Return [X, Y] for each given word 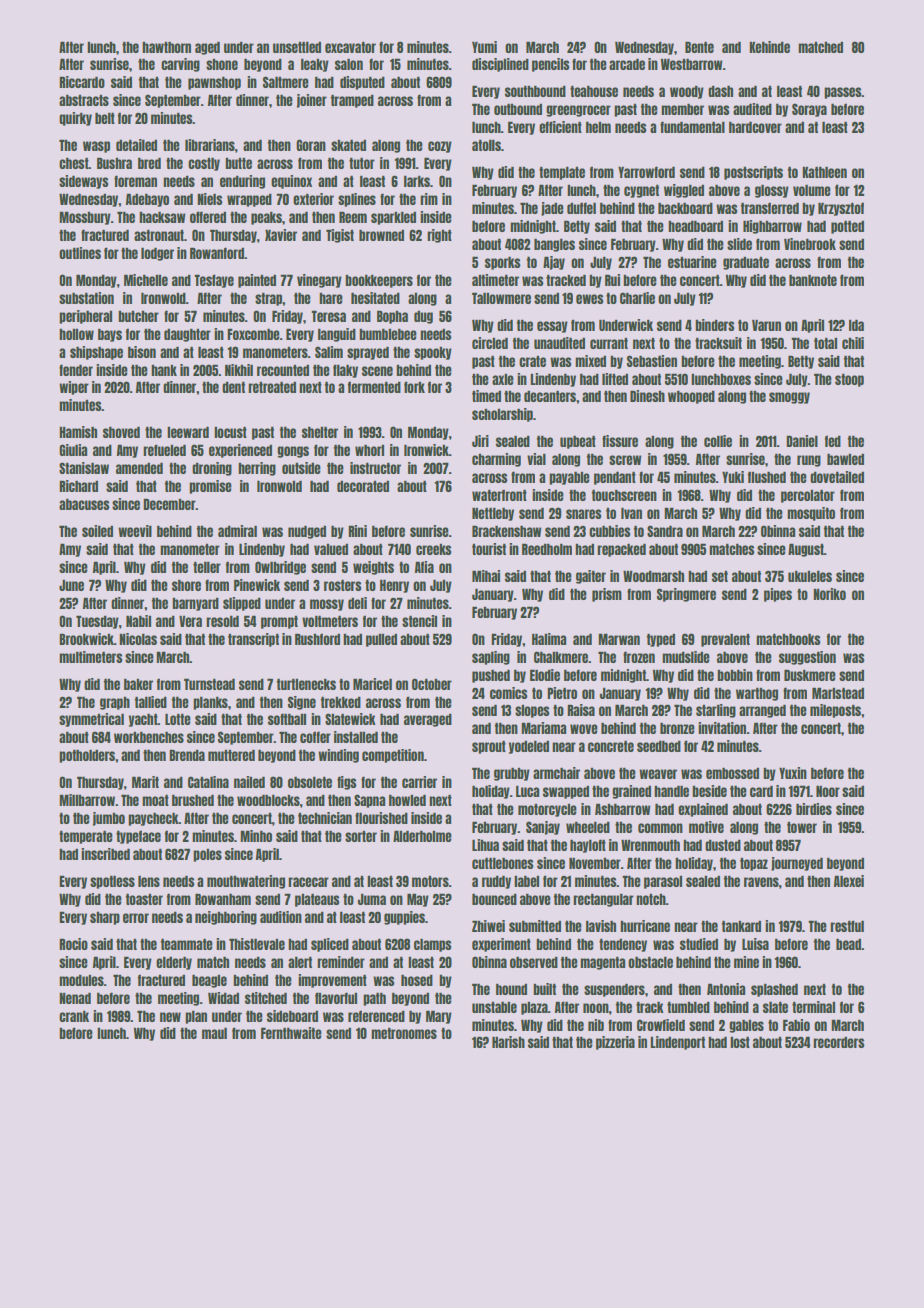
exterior [313, 199]
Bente [699, 47]
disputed [362, 83]
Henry [394, 586]
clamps [433, 945]
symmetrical [91, 720]
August [806, 550]
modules [81, 980]
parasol [663, 882]
